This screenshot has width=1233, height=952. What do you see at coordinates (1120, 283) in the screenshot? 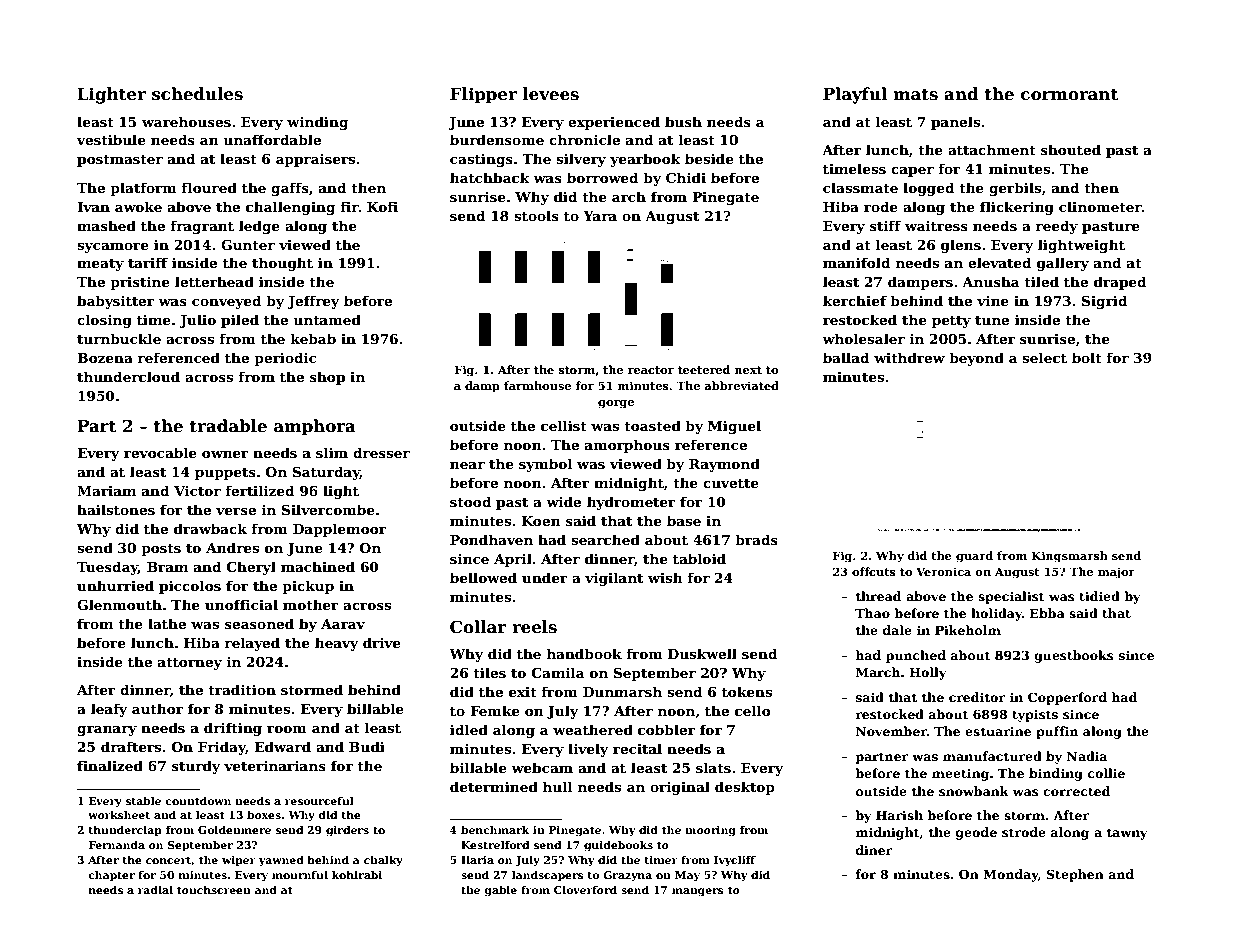
I see `draped` at bounding box center [1120, 283].
